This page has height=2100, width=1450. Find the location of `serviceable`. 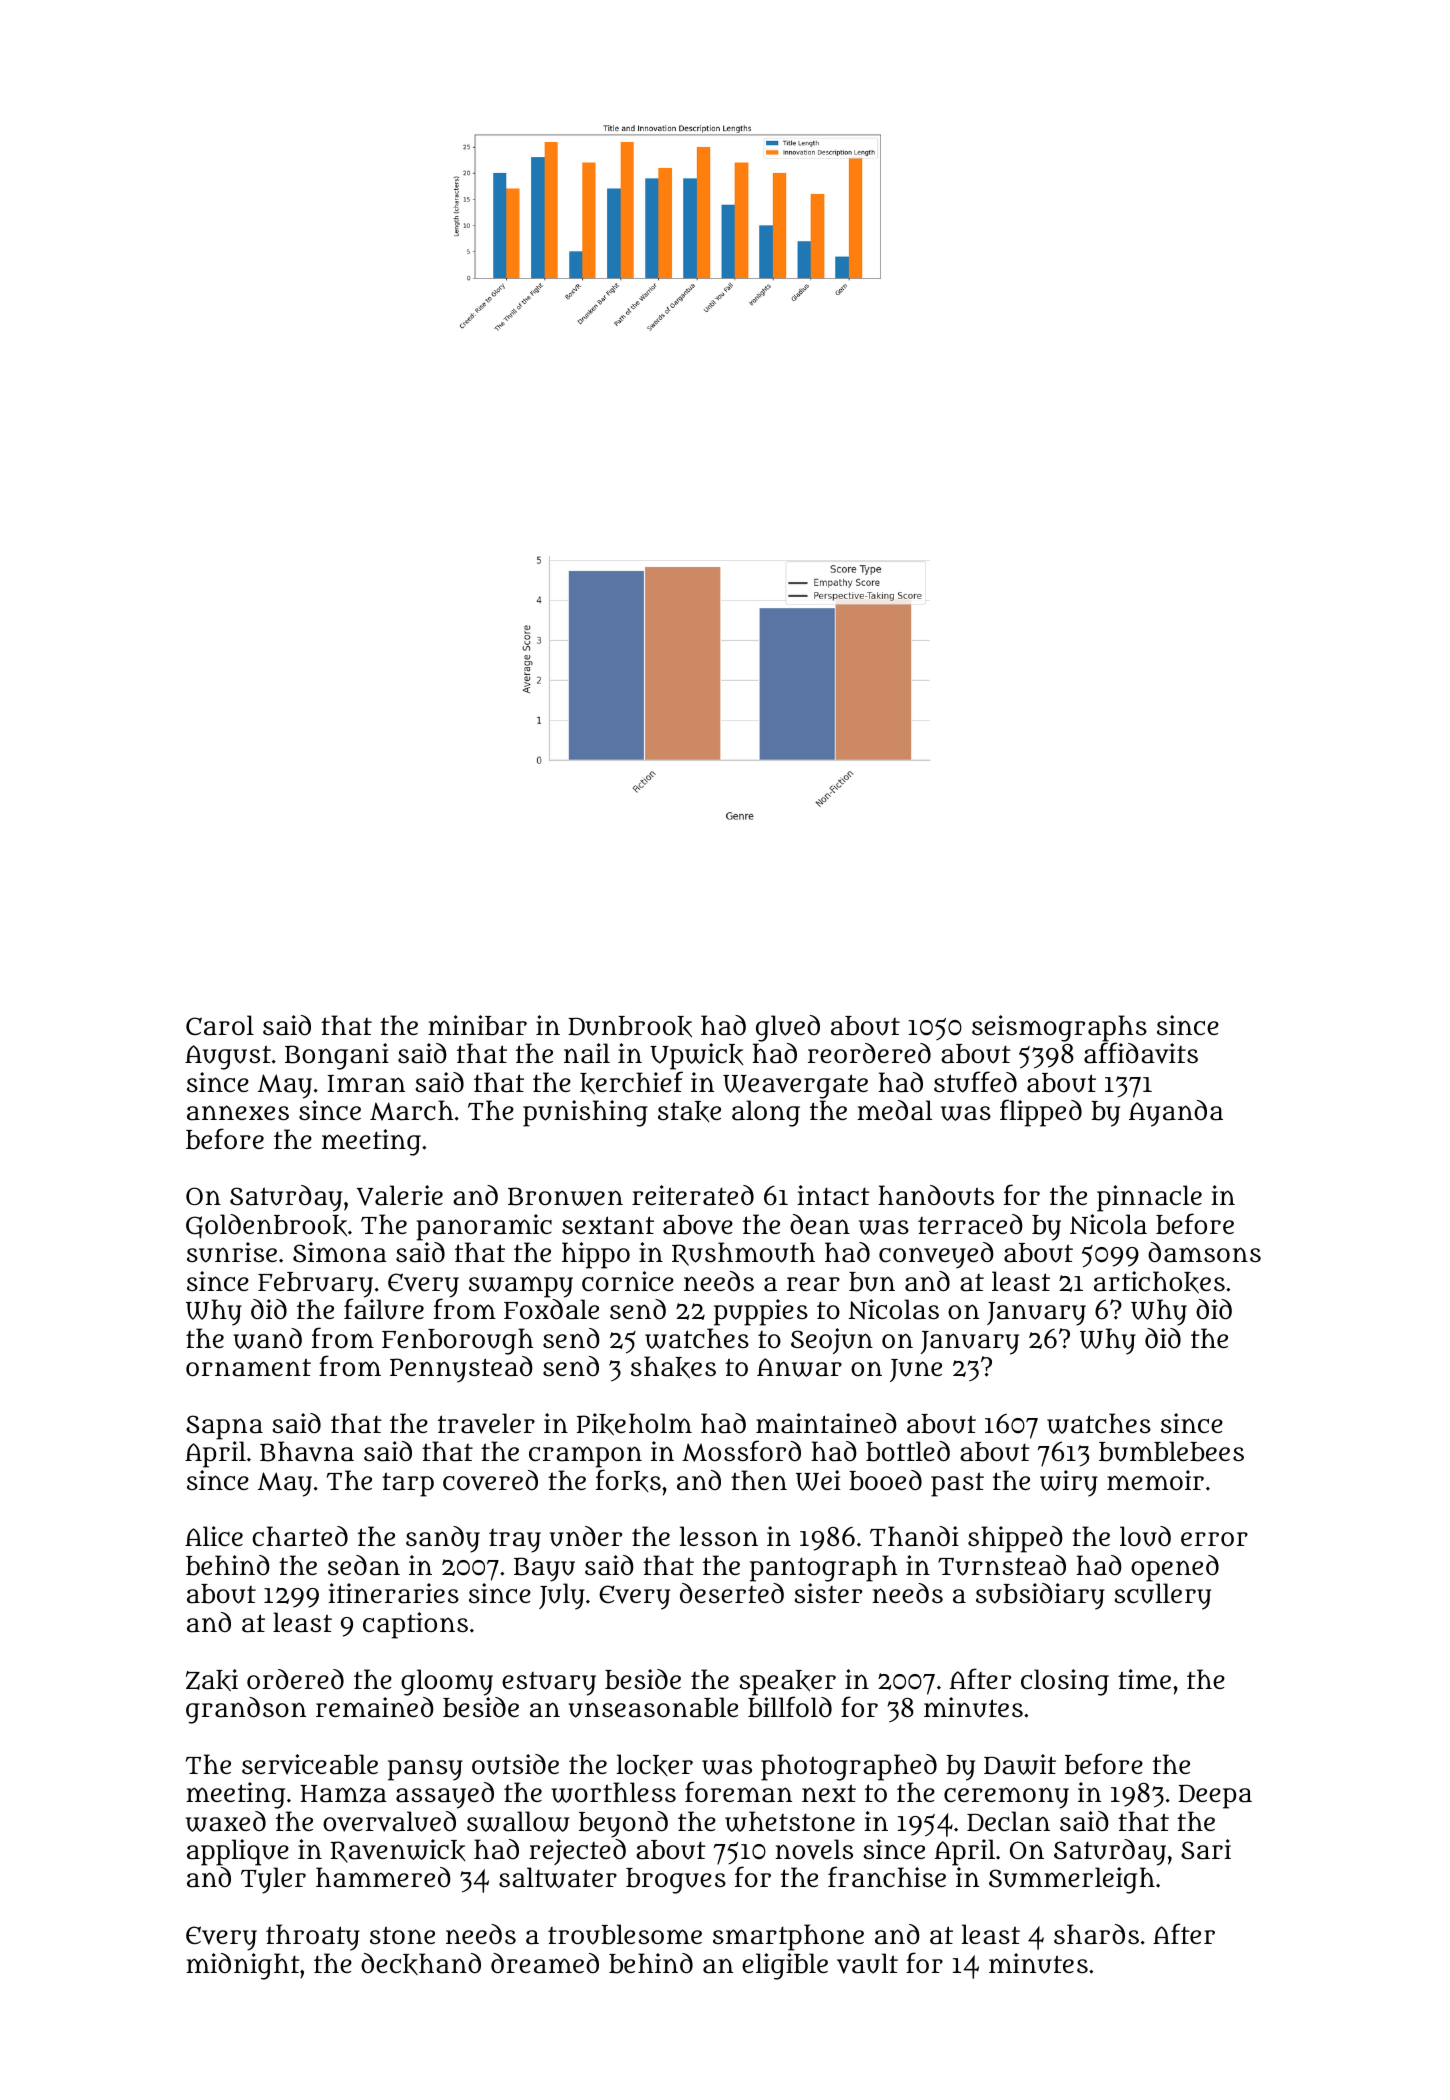

serviceable is located at coordinates (310, 1764).
